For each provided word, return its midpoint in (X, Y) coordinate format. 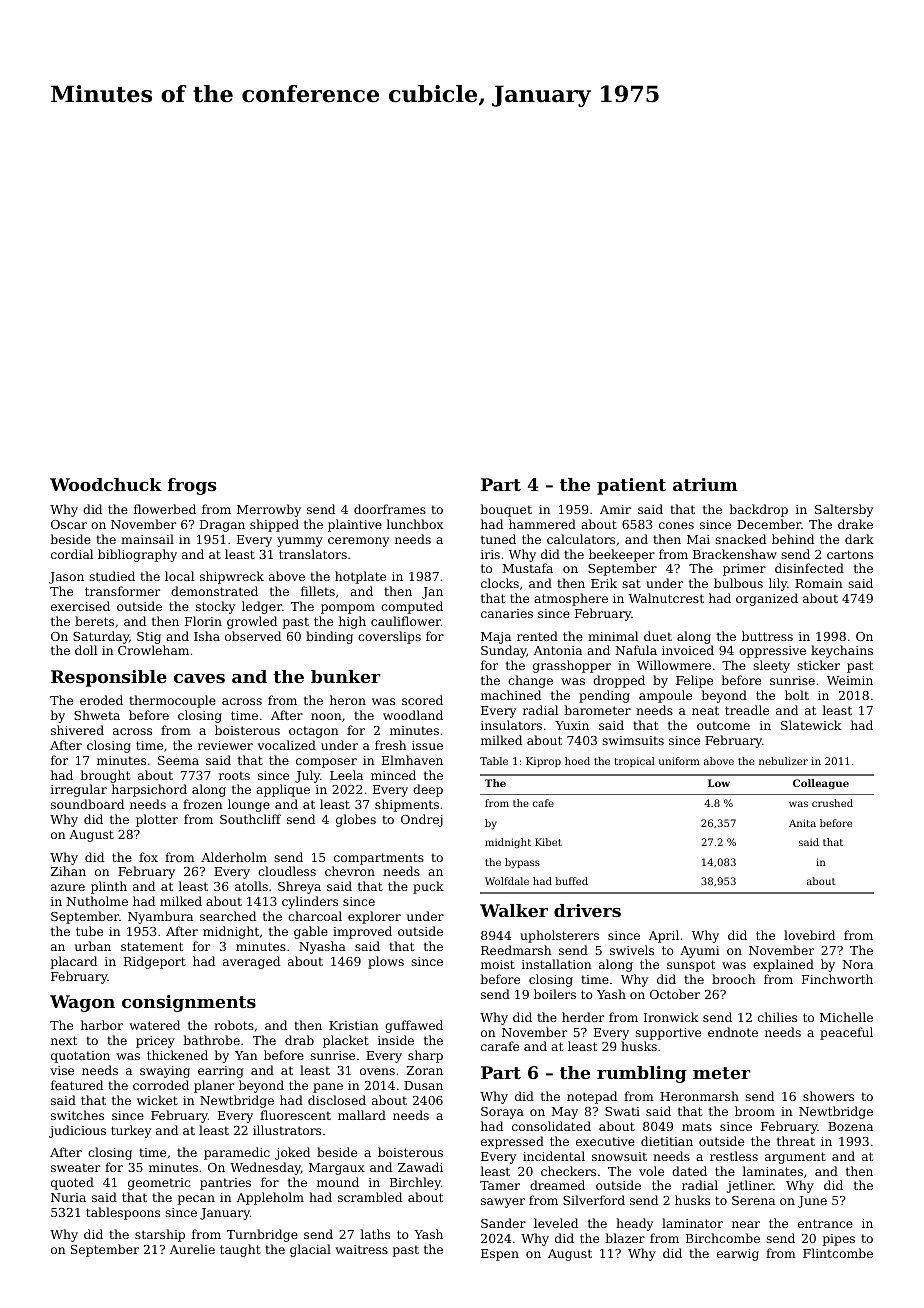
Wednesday (265, 1168)
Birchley (415, 1183)
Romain (819, 583)
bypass (522, 863)
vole (651, 1171)
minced (393, 775)
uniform (679, 761)
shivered (77, 730)
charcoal (315, 916)
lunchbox (414, 524)
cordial (72, 554)
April (664, 936)
